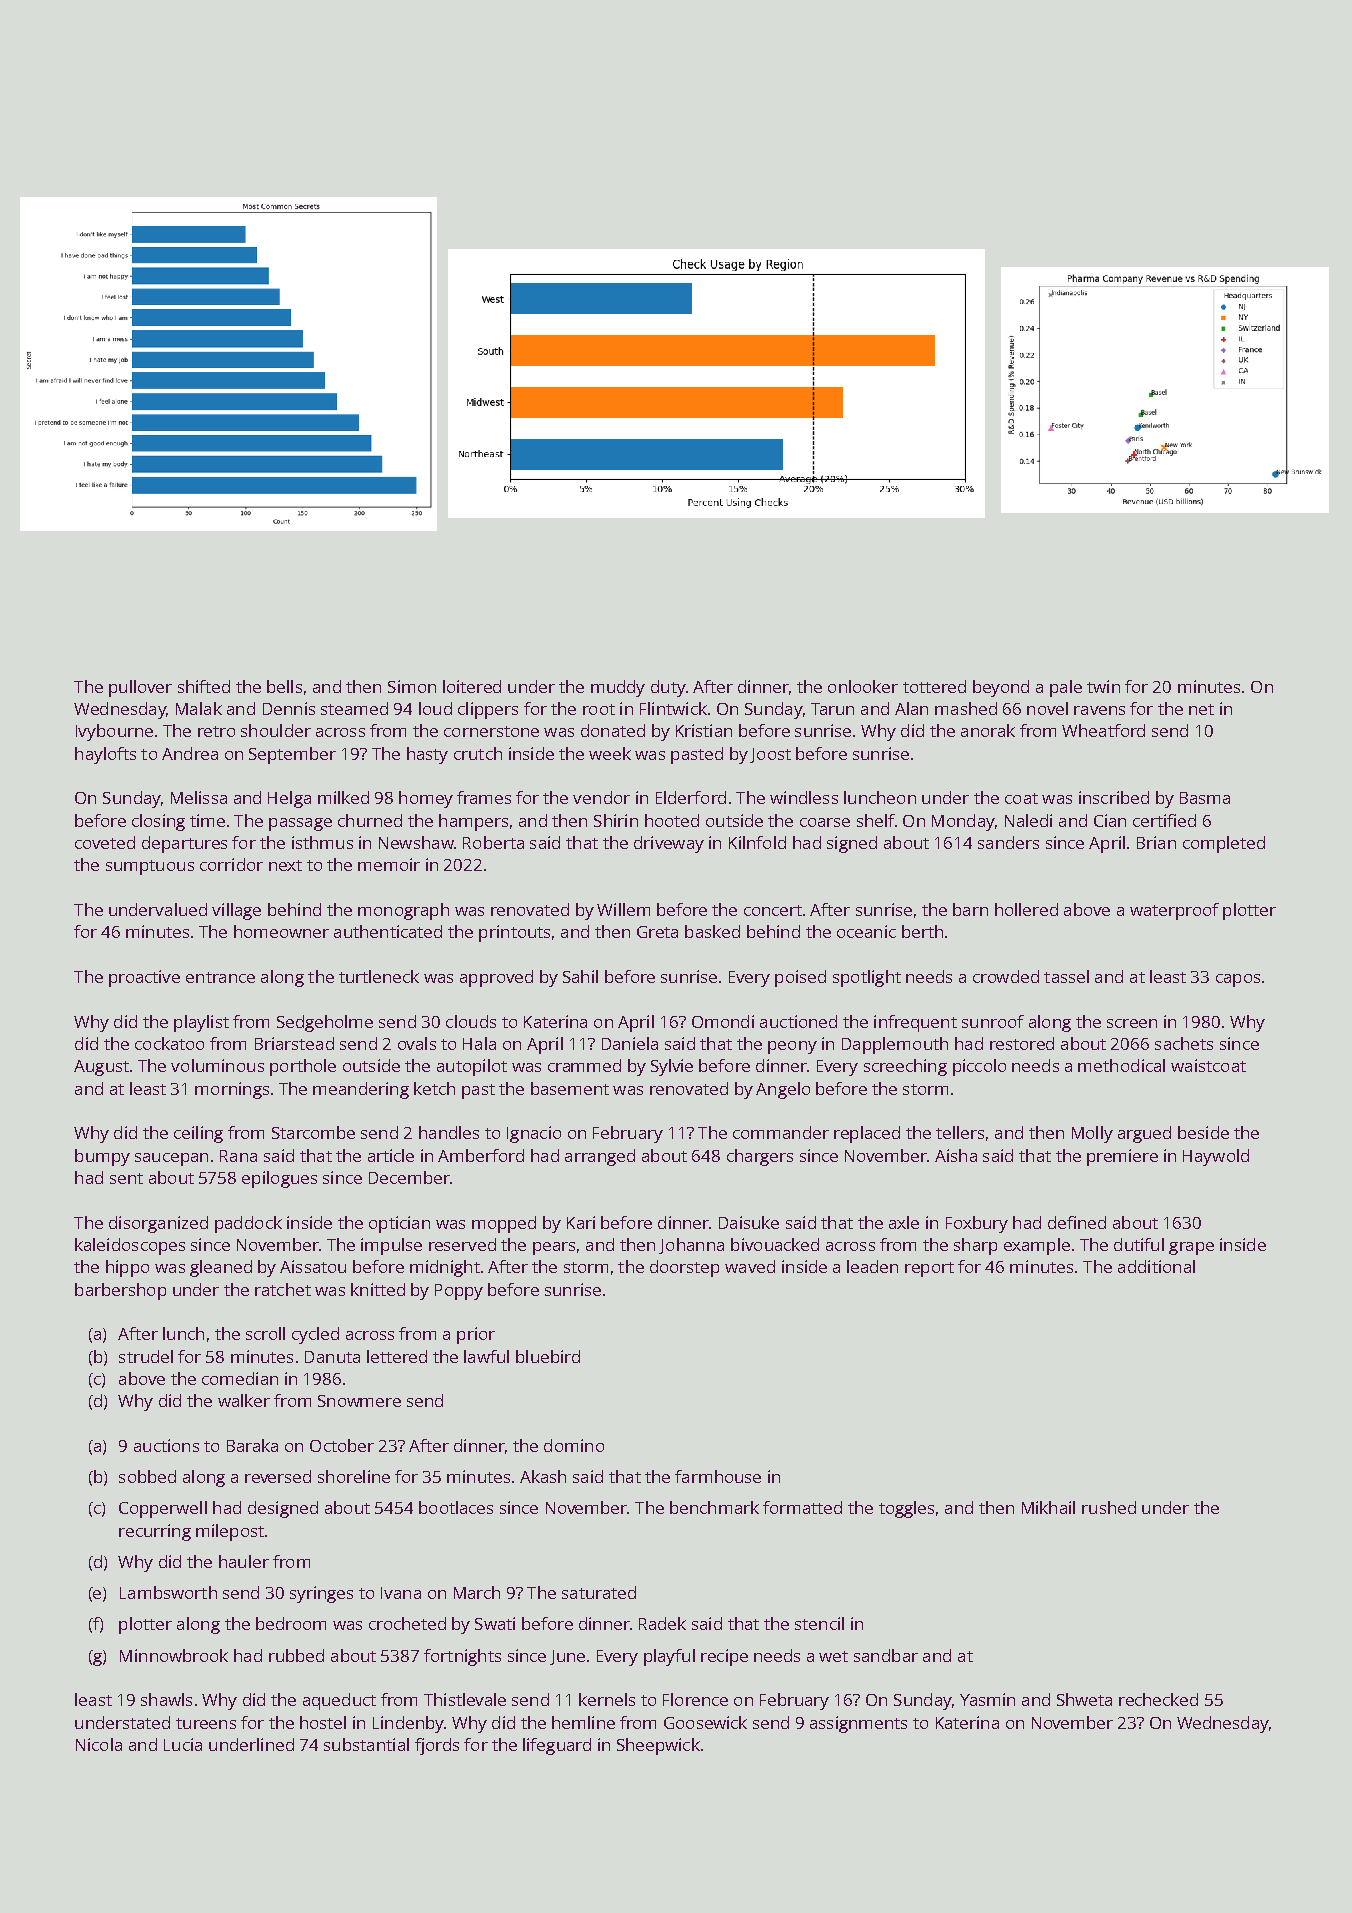 The image size is (1352, 1913). Describe the element at coordinates (169, 1043) in the page. I see `cockatoo` at that location.
